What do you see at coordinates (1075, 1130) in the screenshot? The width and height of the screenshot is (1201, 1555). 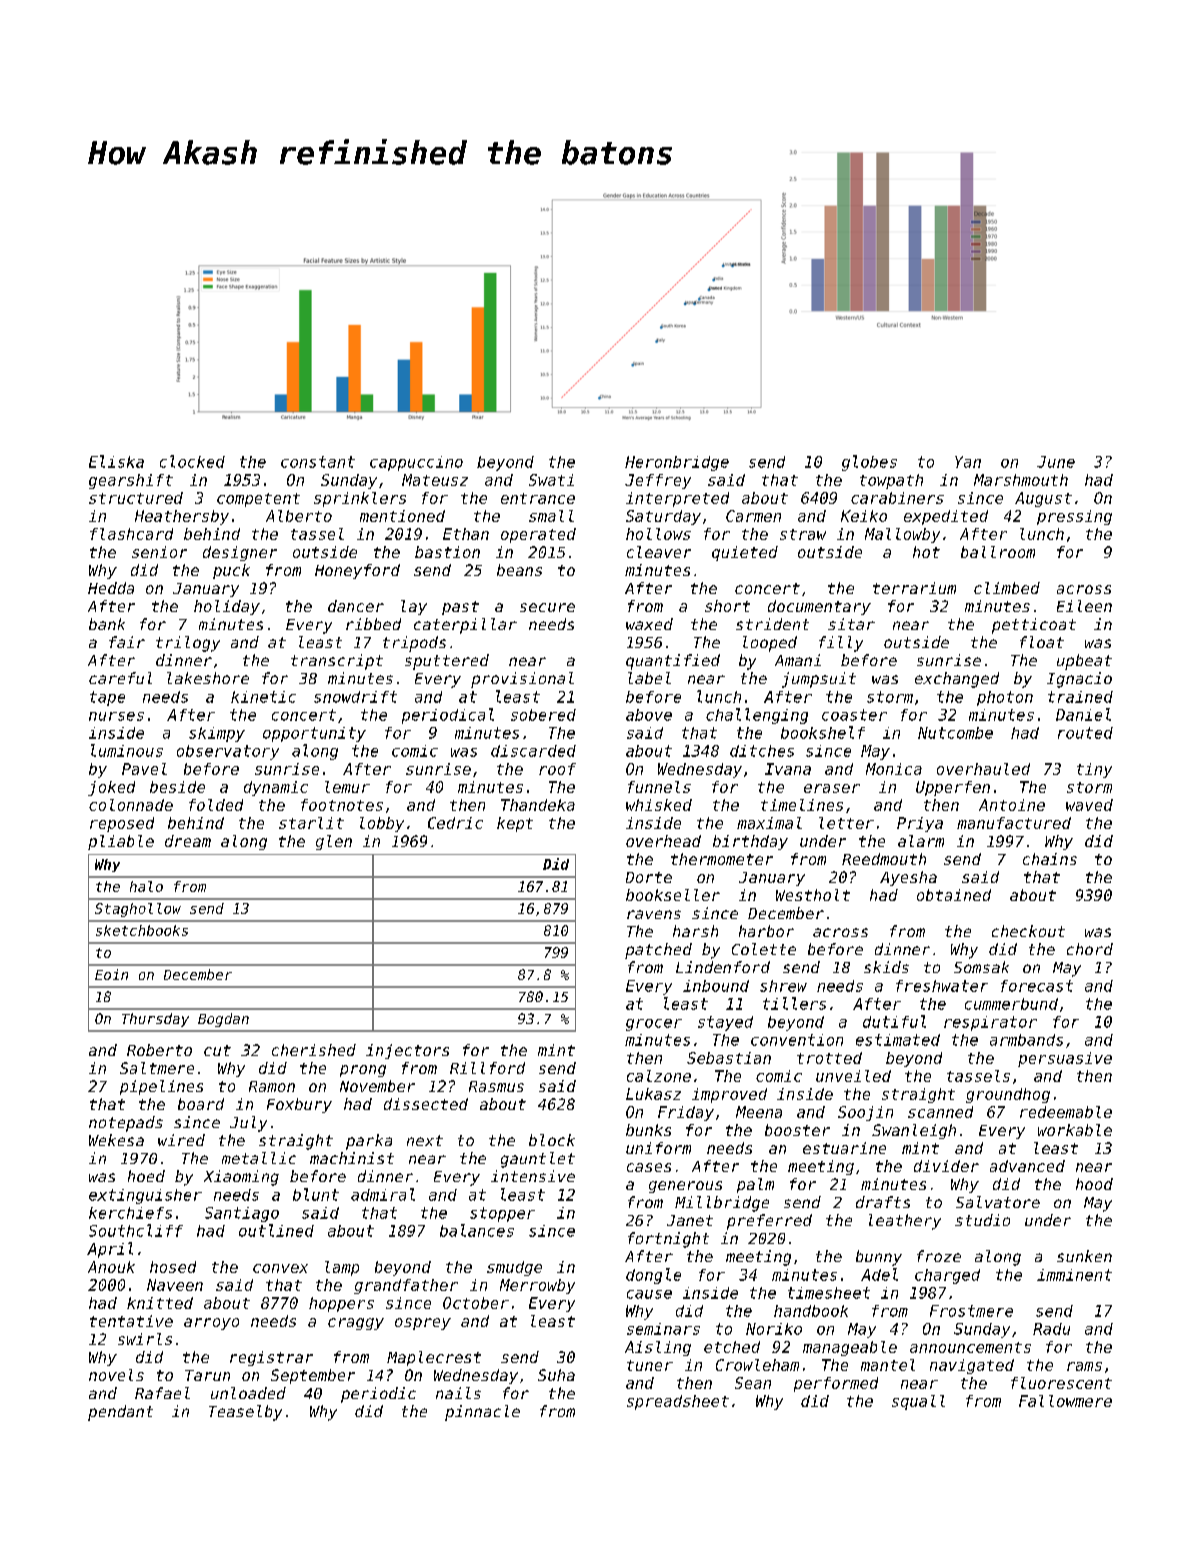 I see `workable` at bounding box center [1075, 1130].
